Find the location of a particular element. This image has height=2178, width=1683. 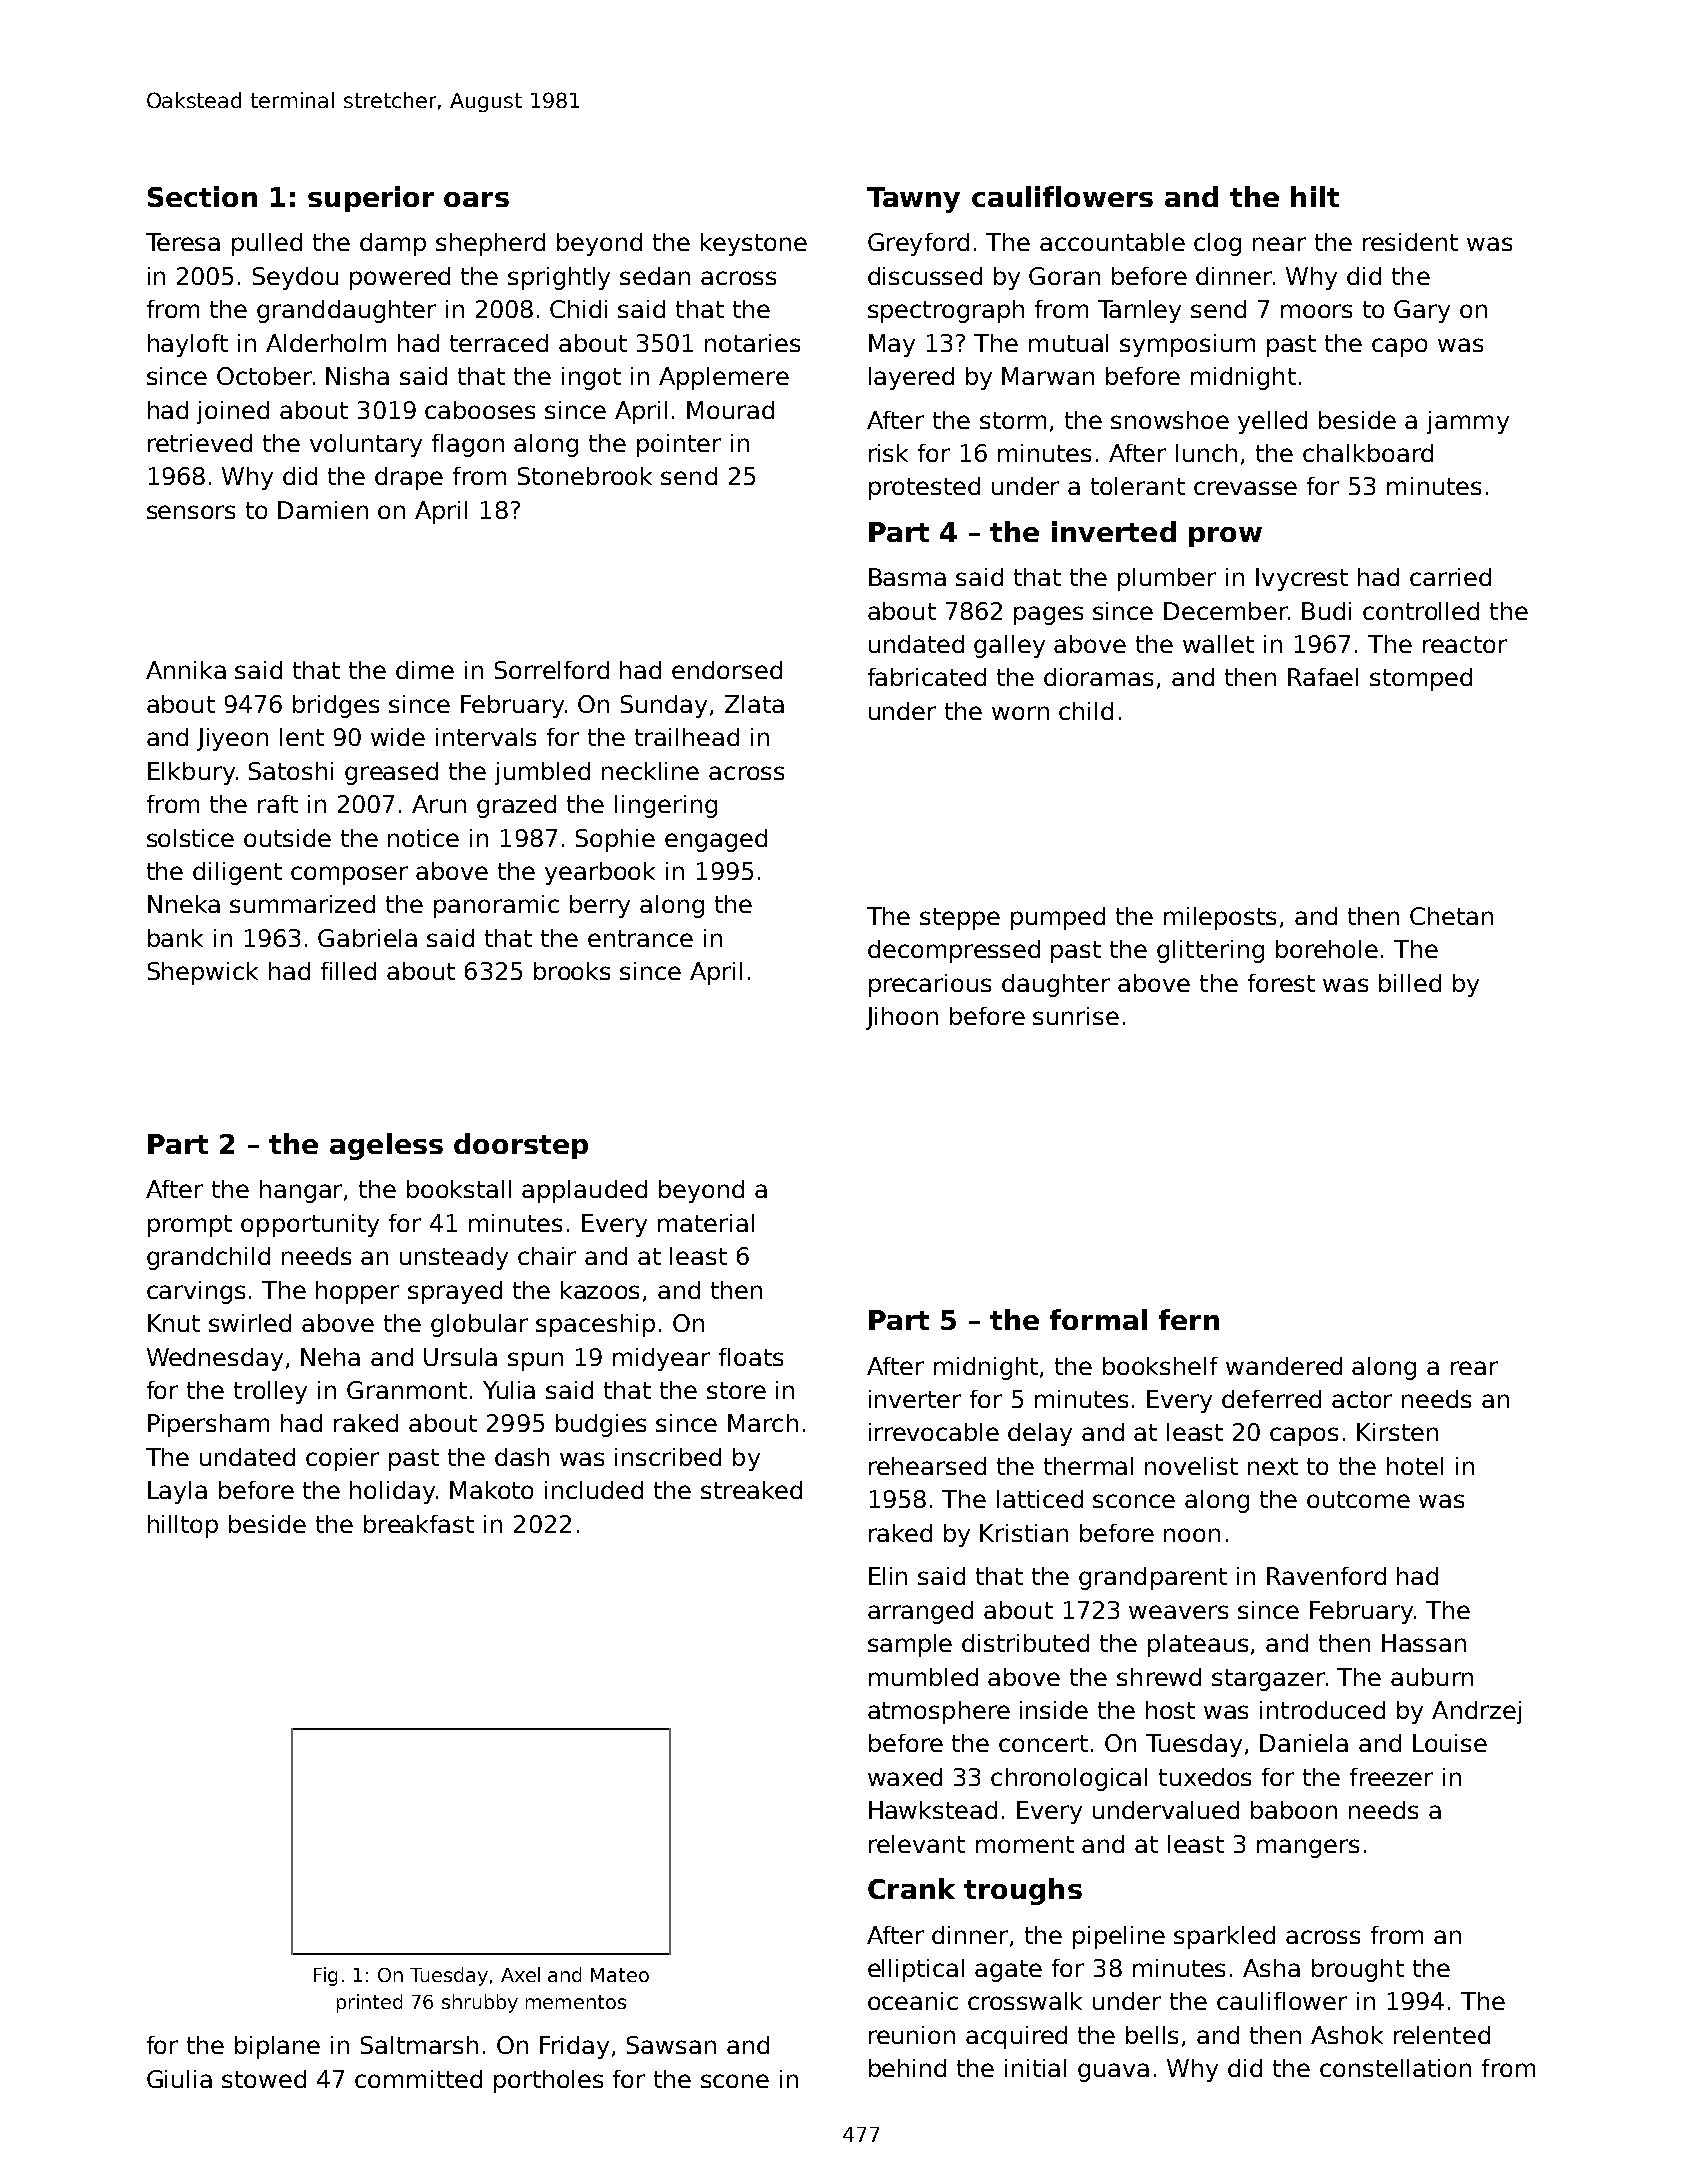

Tawny is located at coordinates (913, 200).
